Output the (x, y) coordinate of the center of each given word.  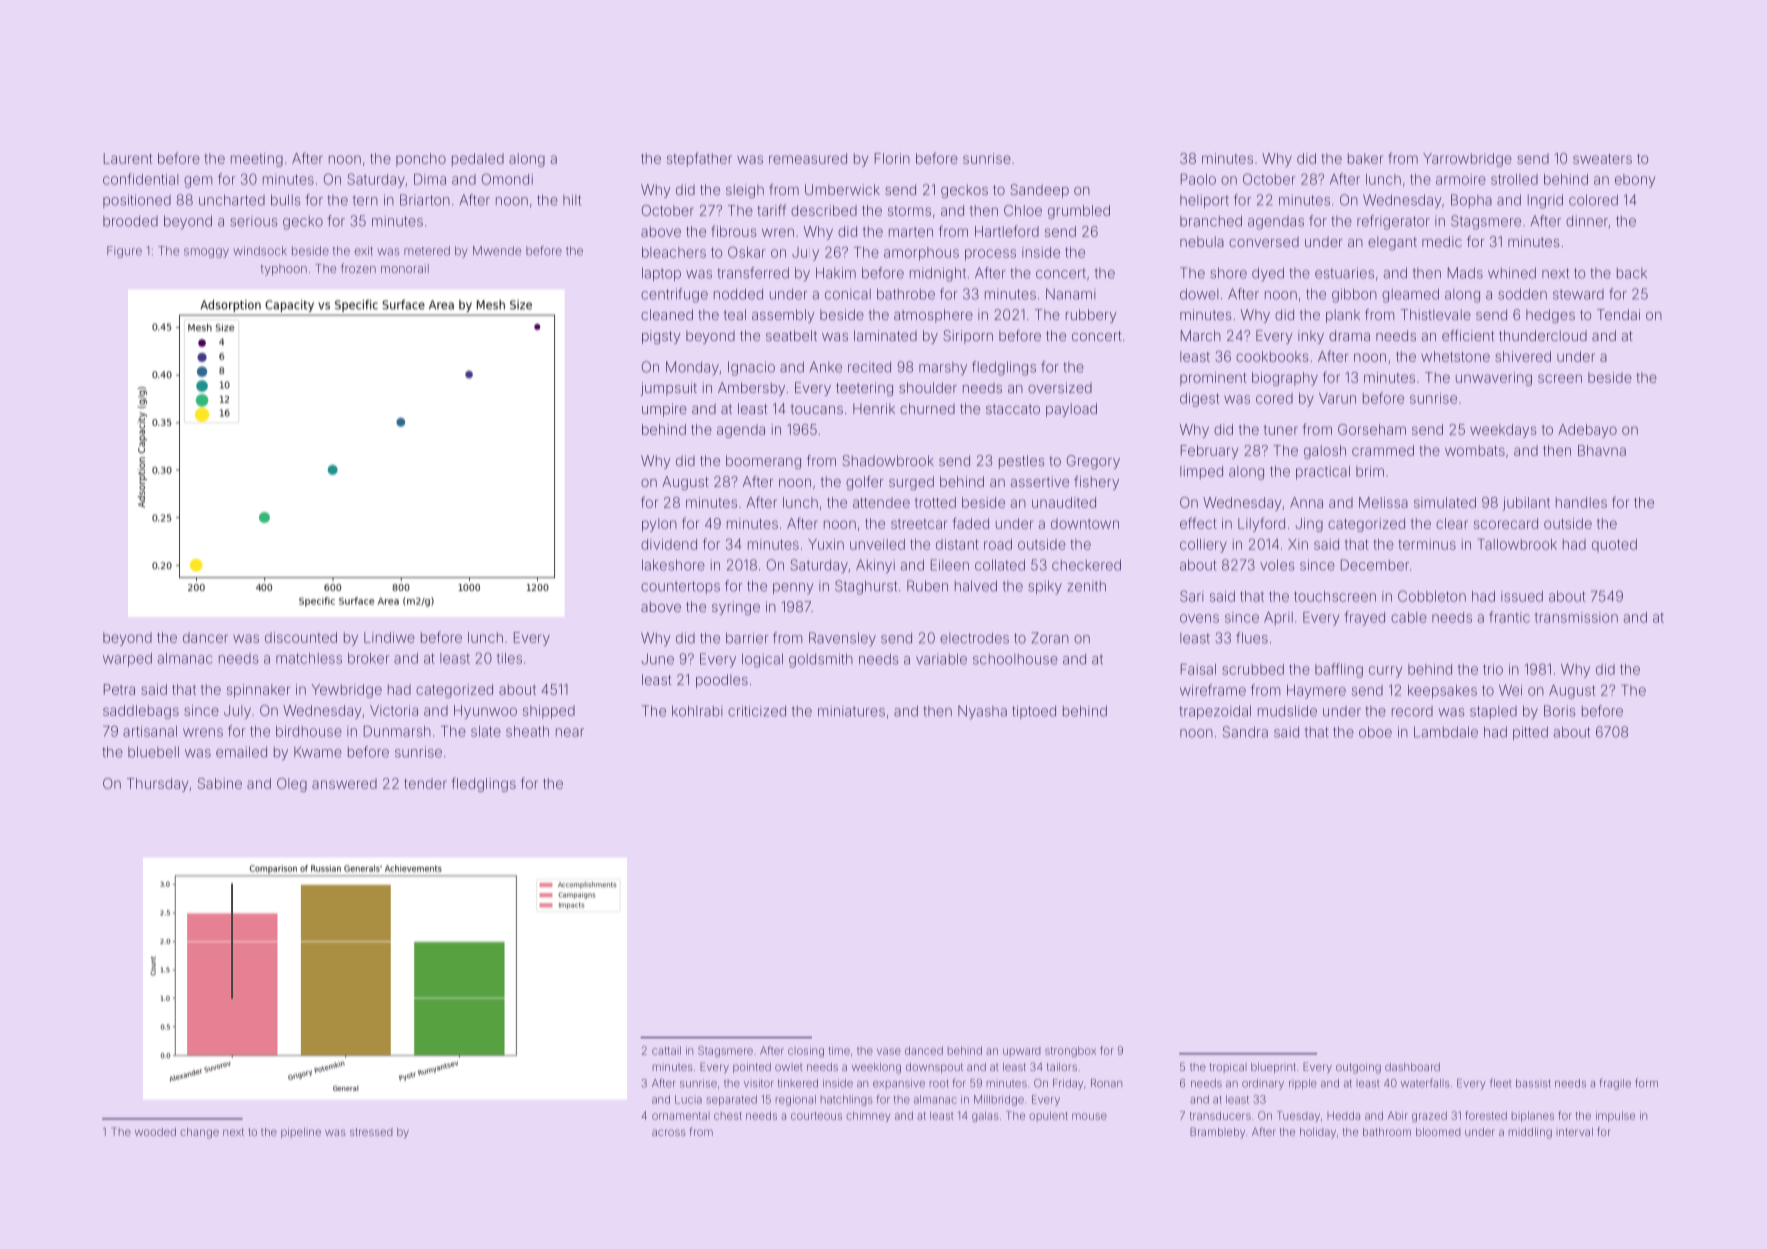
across (669, 1132)
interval (1575, 1132)
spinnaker (258, 691)
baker (1365, 158)
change (199, 1133)
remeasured (808, 158)
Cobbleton (1432, 596)
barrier (747, 638)
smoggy (206, 253)
